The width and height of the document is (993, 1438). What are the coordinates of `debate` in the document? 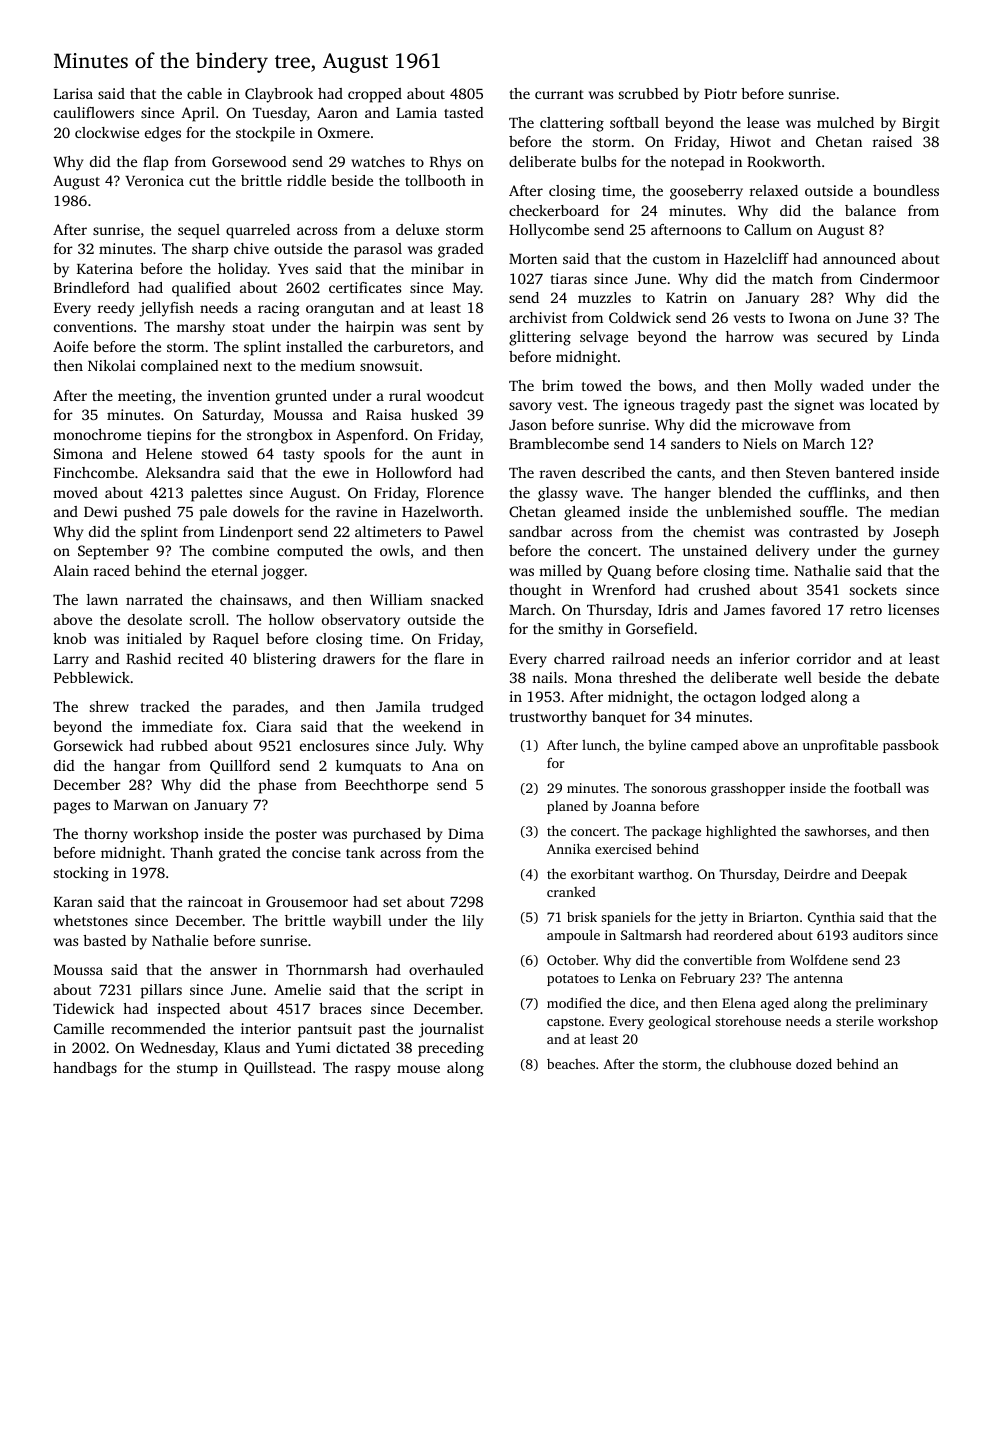 It's located at (917, 677).
